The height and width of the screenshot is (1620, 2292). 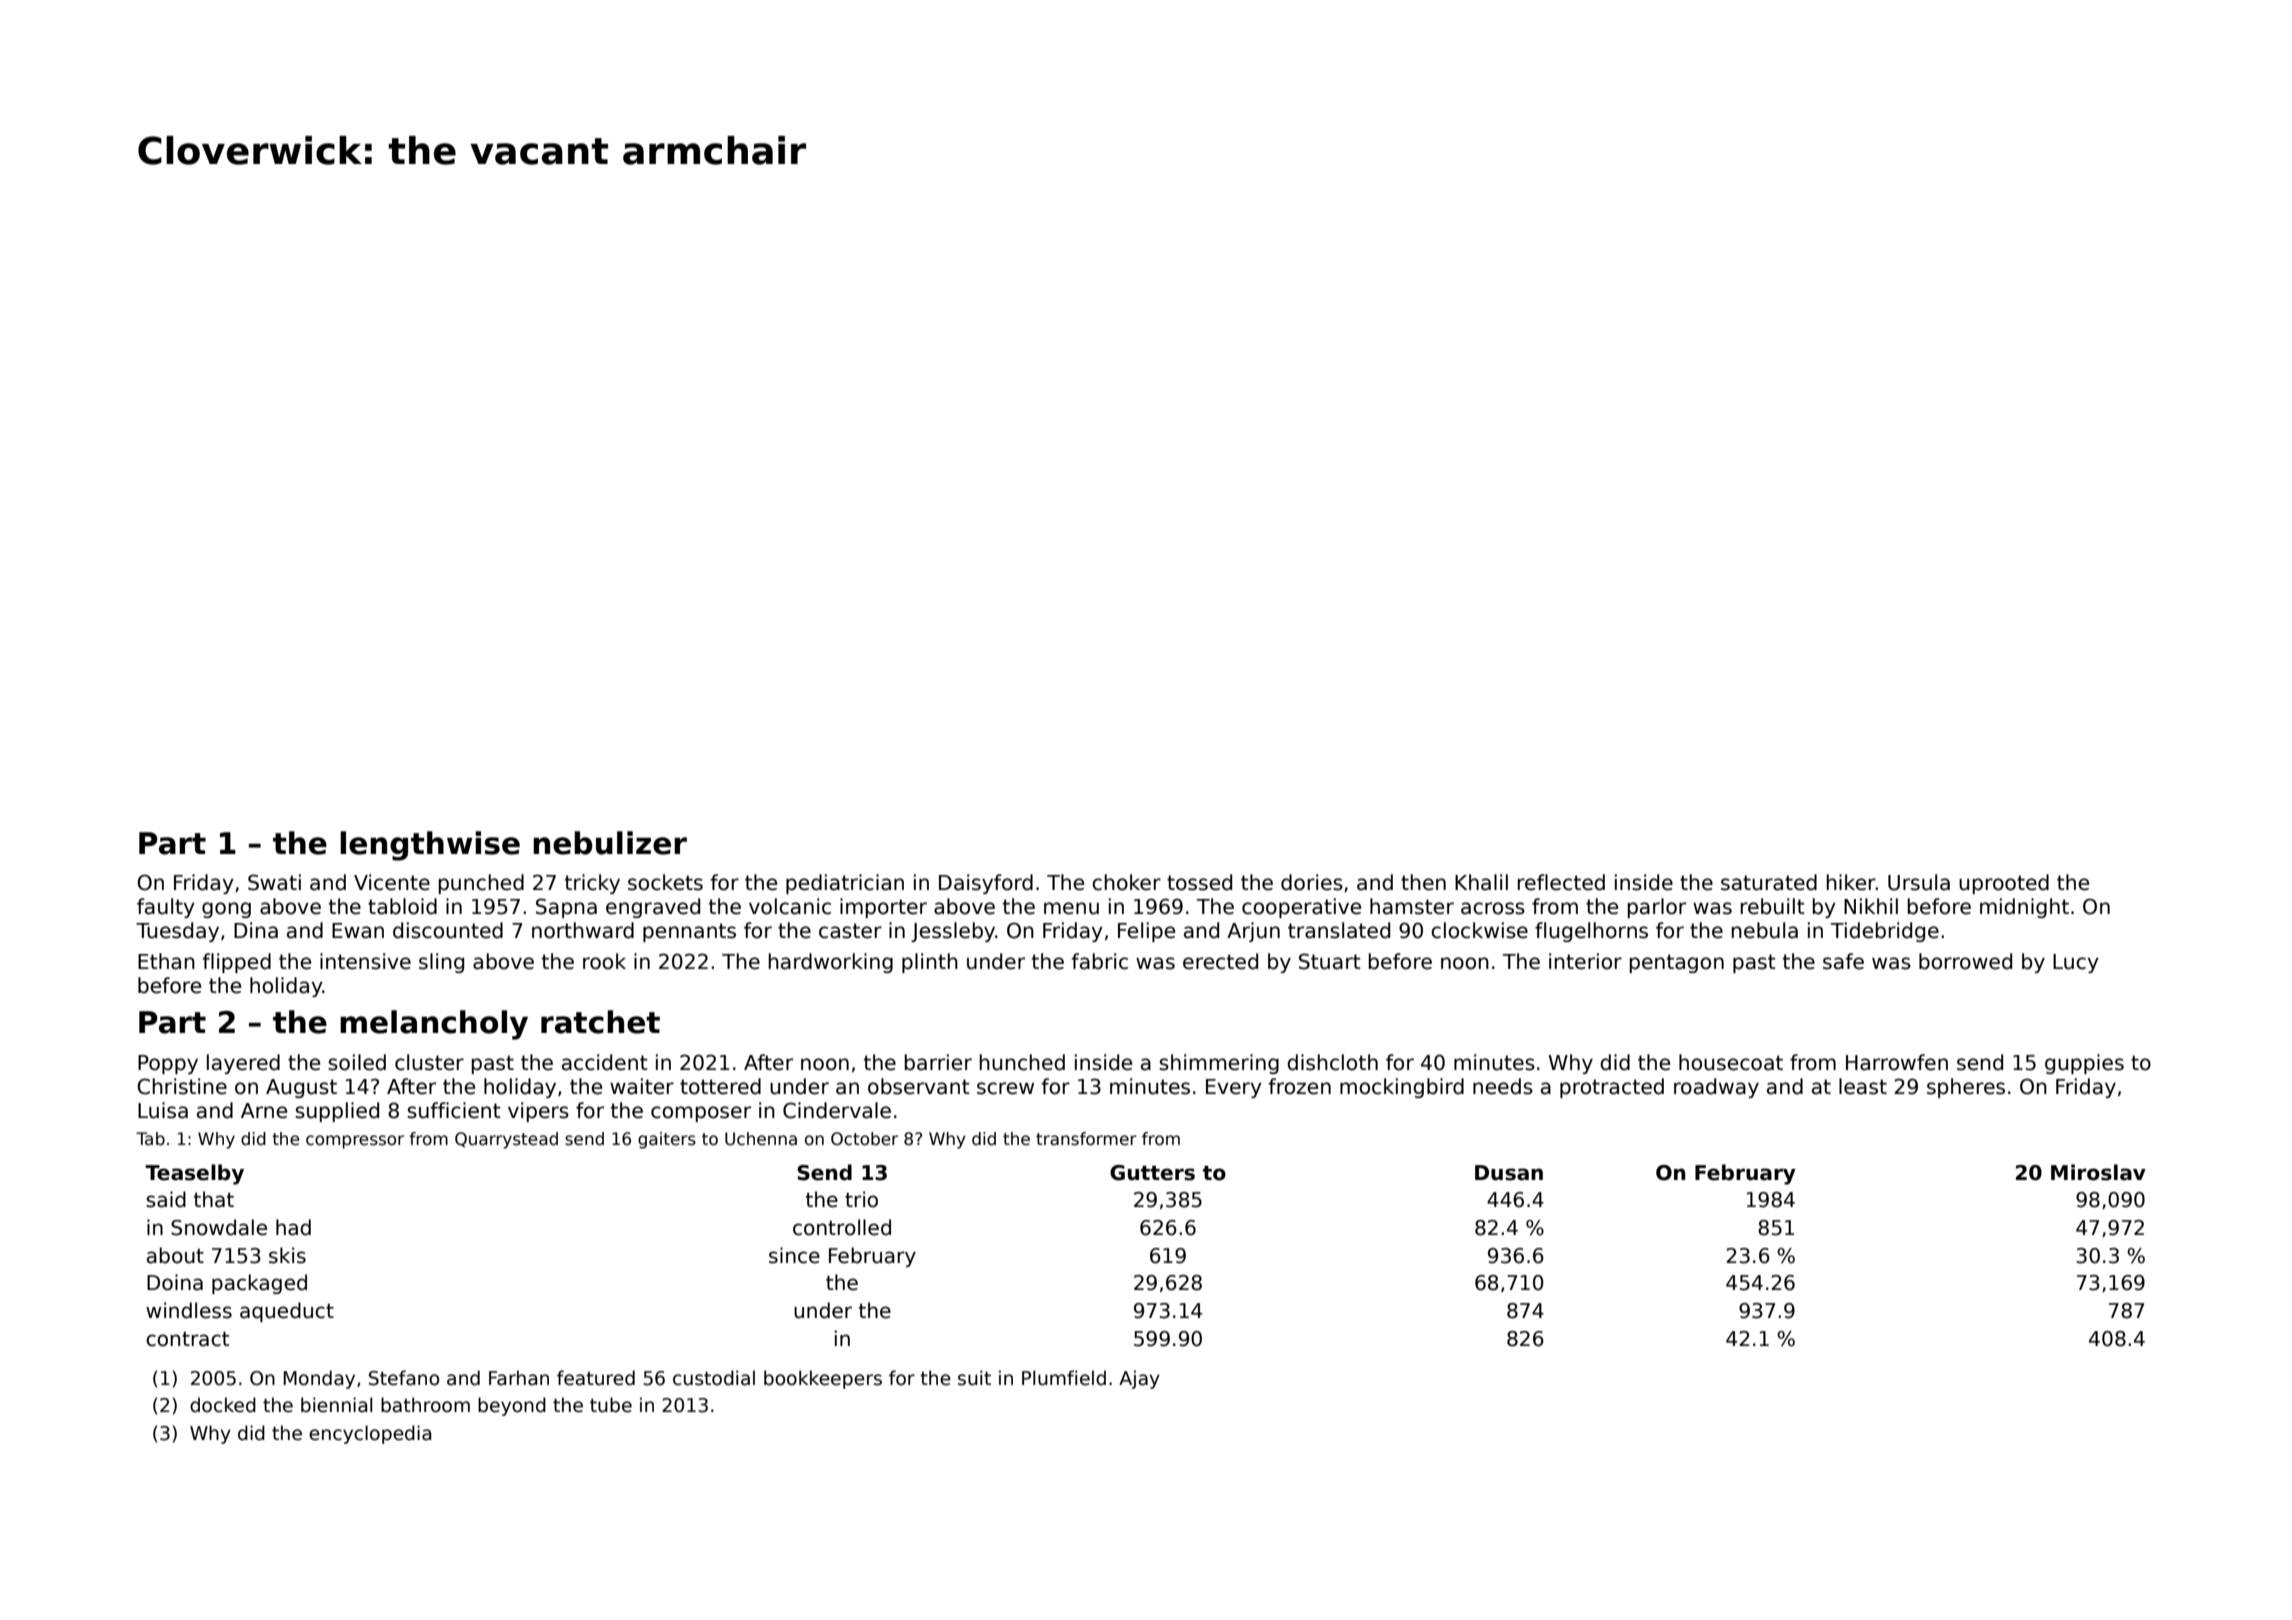 What do you see at coordinates (1851, 882) in the screenshot?
I see `hiker` at bounding box center [1851, 882].
